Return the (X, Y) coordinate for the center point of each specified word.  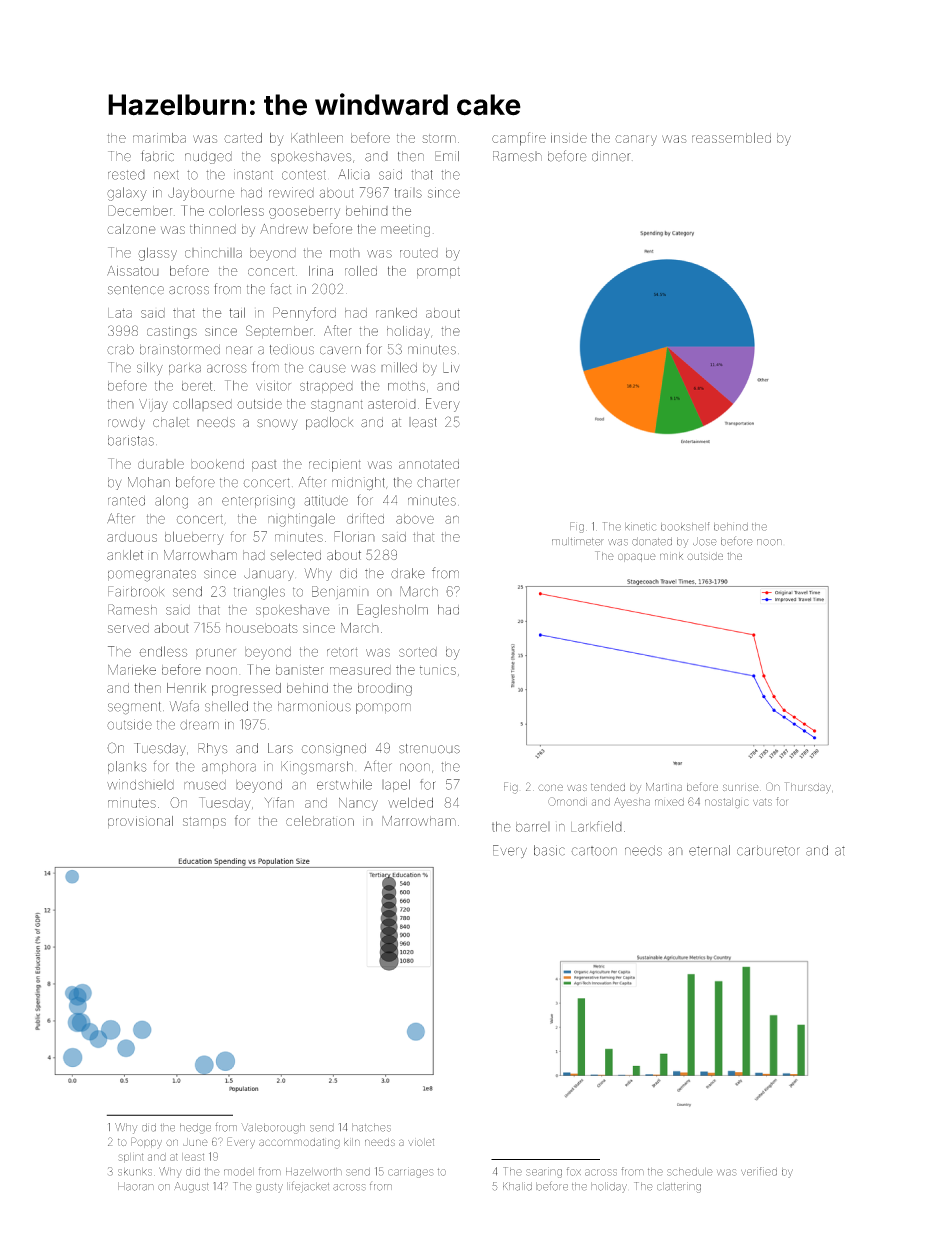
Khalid (517, 1186)
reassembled (731, 138)
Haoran (136, 1186)
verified (759, 1171)
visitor (273, 385)
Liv (451, 367)
